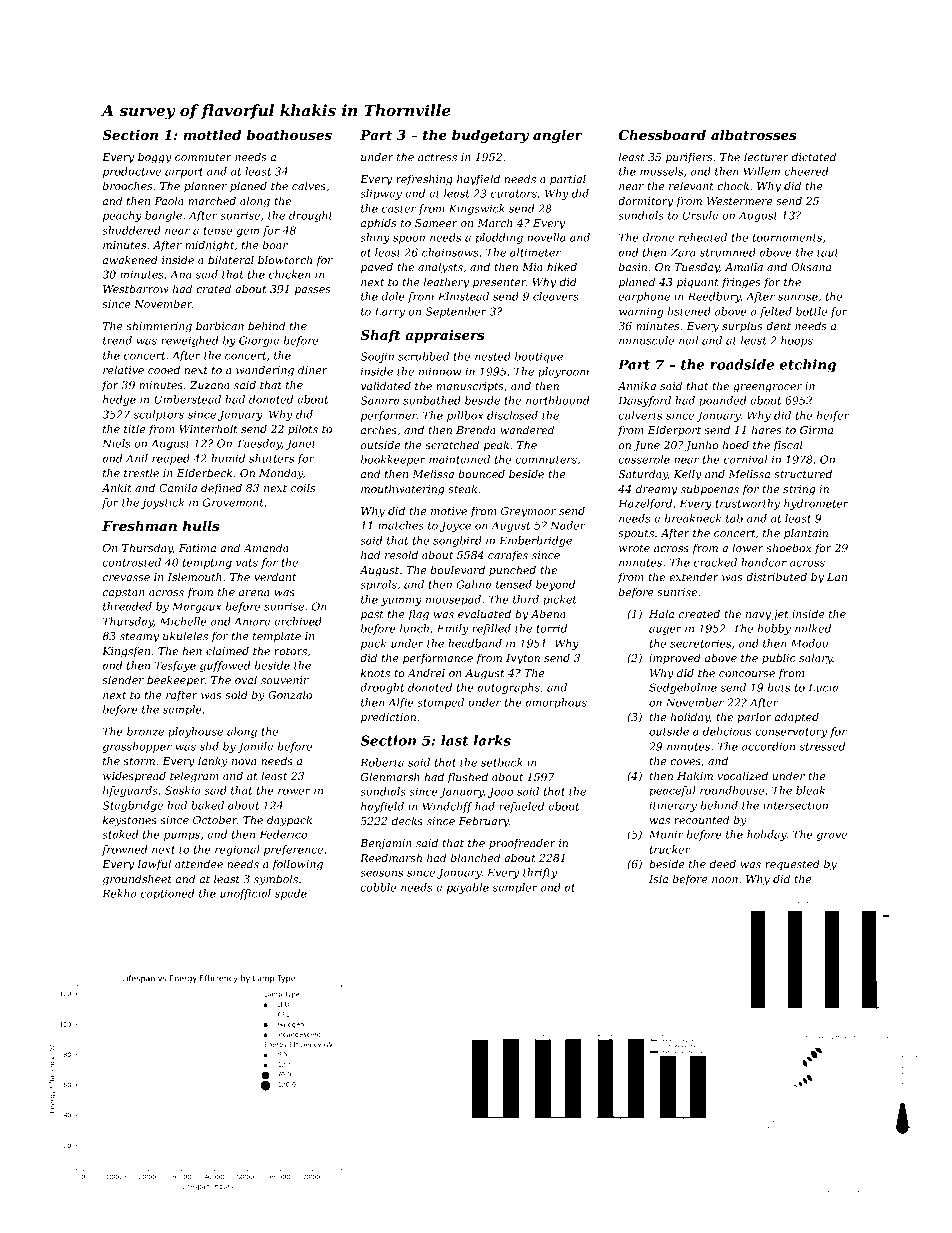 This page has height=1233, width=952. I want to click on cobble, so click(378, 887).
